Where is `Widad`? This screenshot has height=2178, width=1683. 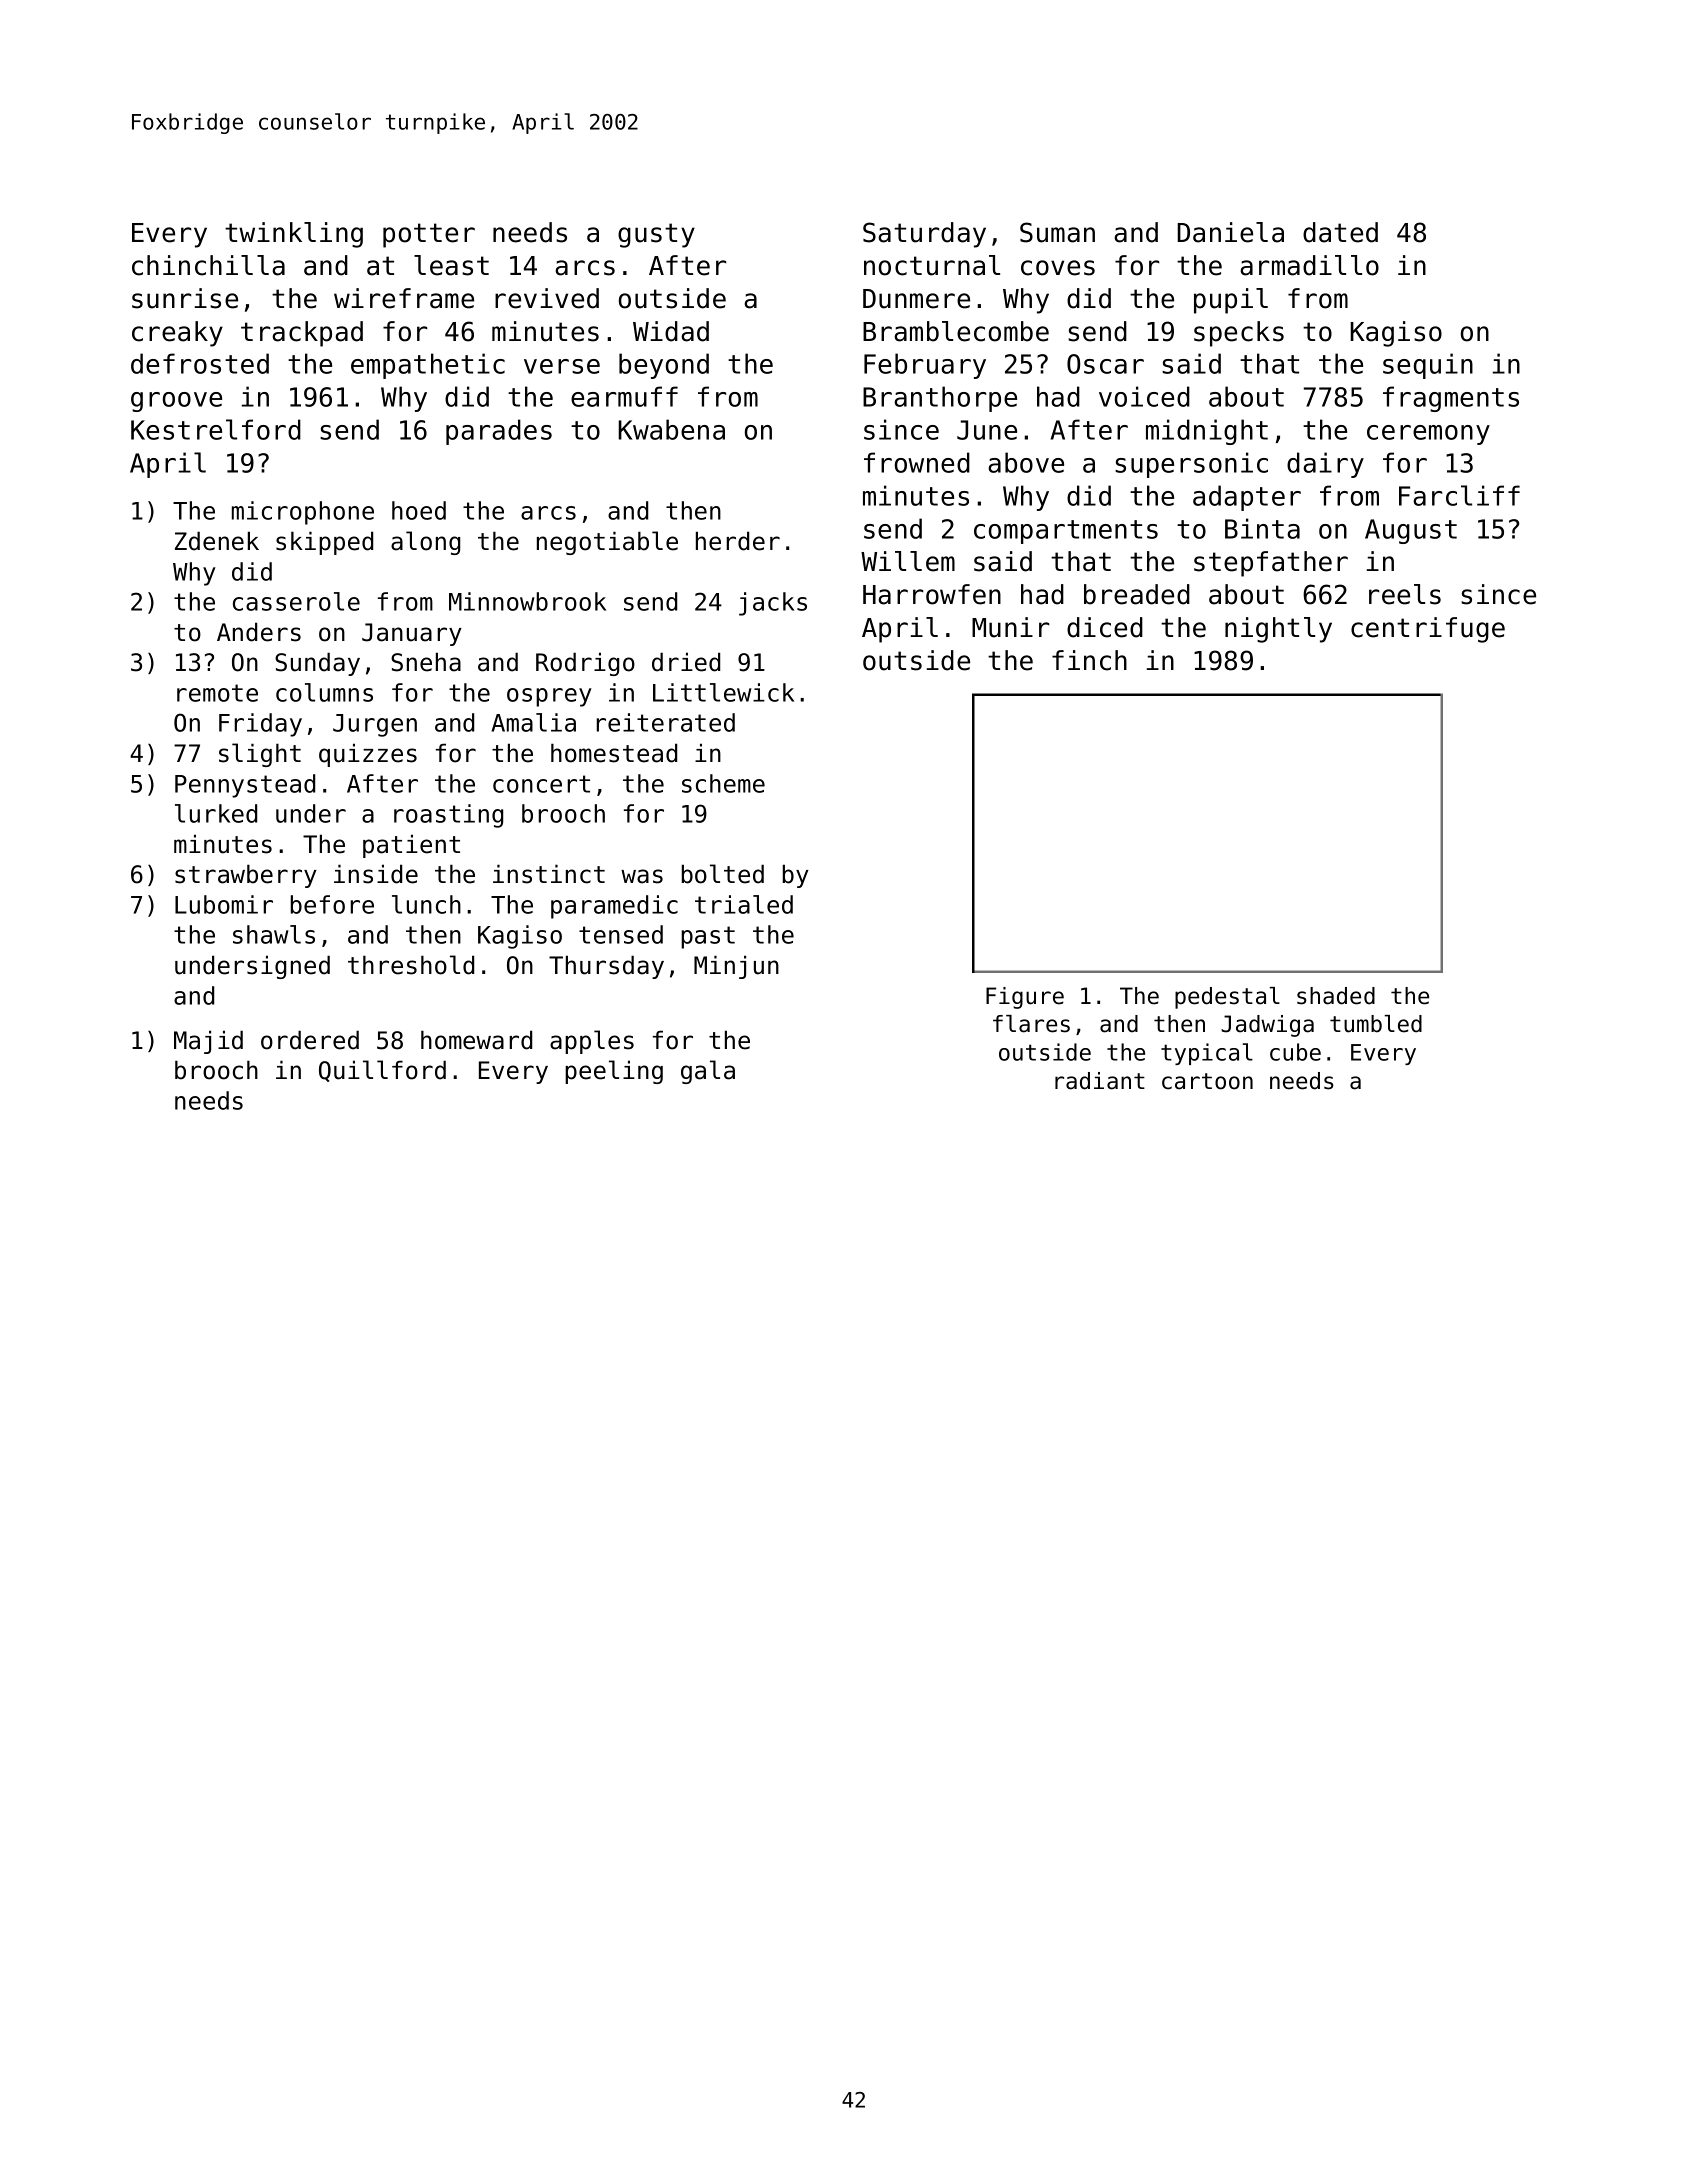 Widad is located at coordinates (671, 331).
